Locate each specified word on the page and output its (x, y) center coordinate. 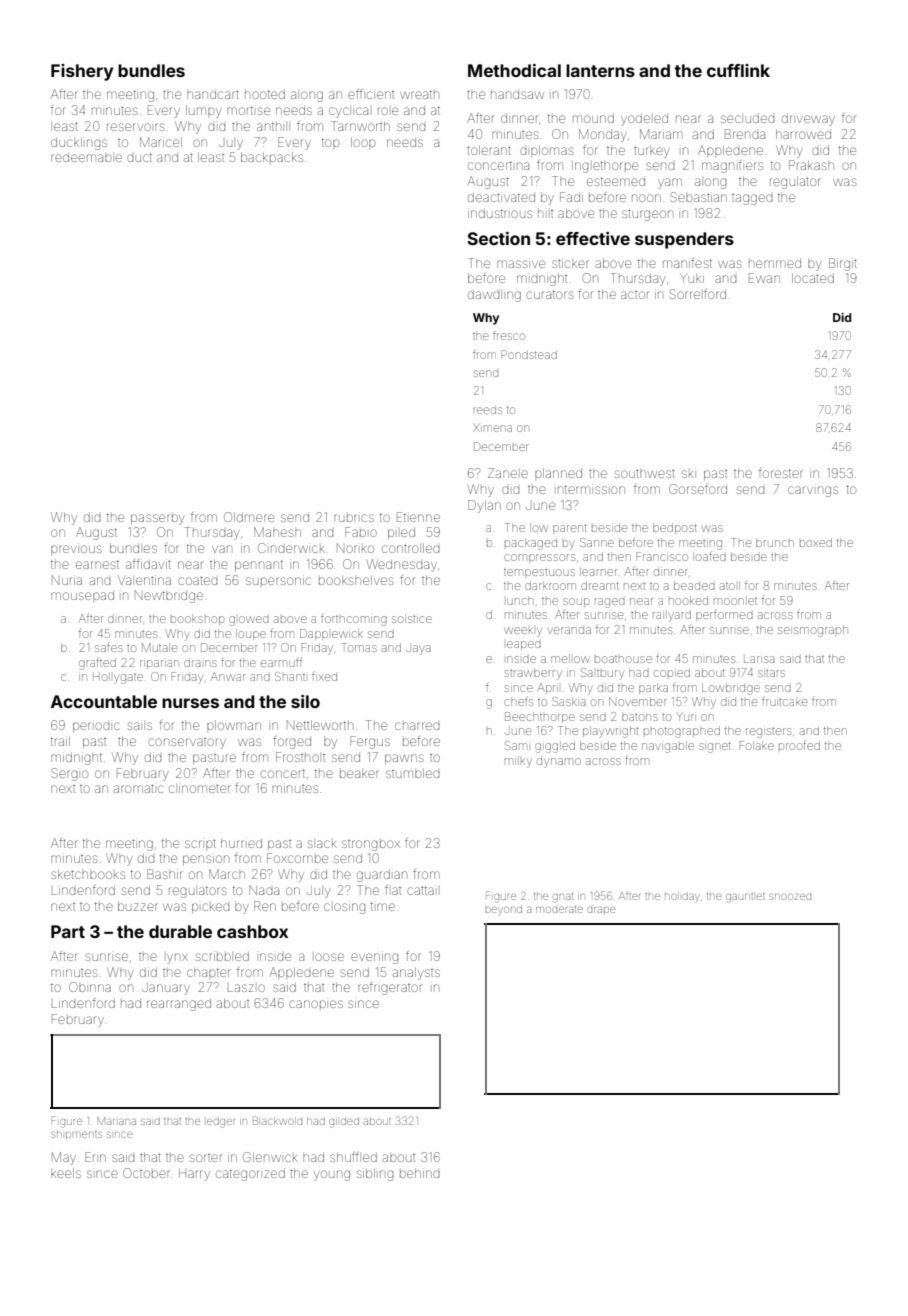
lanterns (600, 70)
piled (401, 533)
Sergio (69, 774)
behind (419, 1173)
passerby (157, 519)
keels (66, 1173)
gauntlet (745, 898)
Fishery (82, 72)
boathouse (623, 659)
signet (715, 747)
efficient (371, 94)
